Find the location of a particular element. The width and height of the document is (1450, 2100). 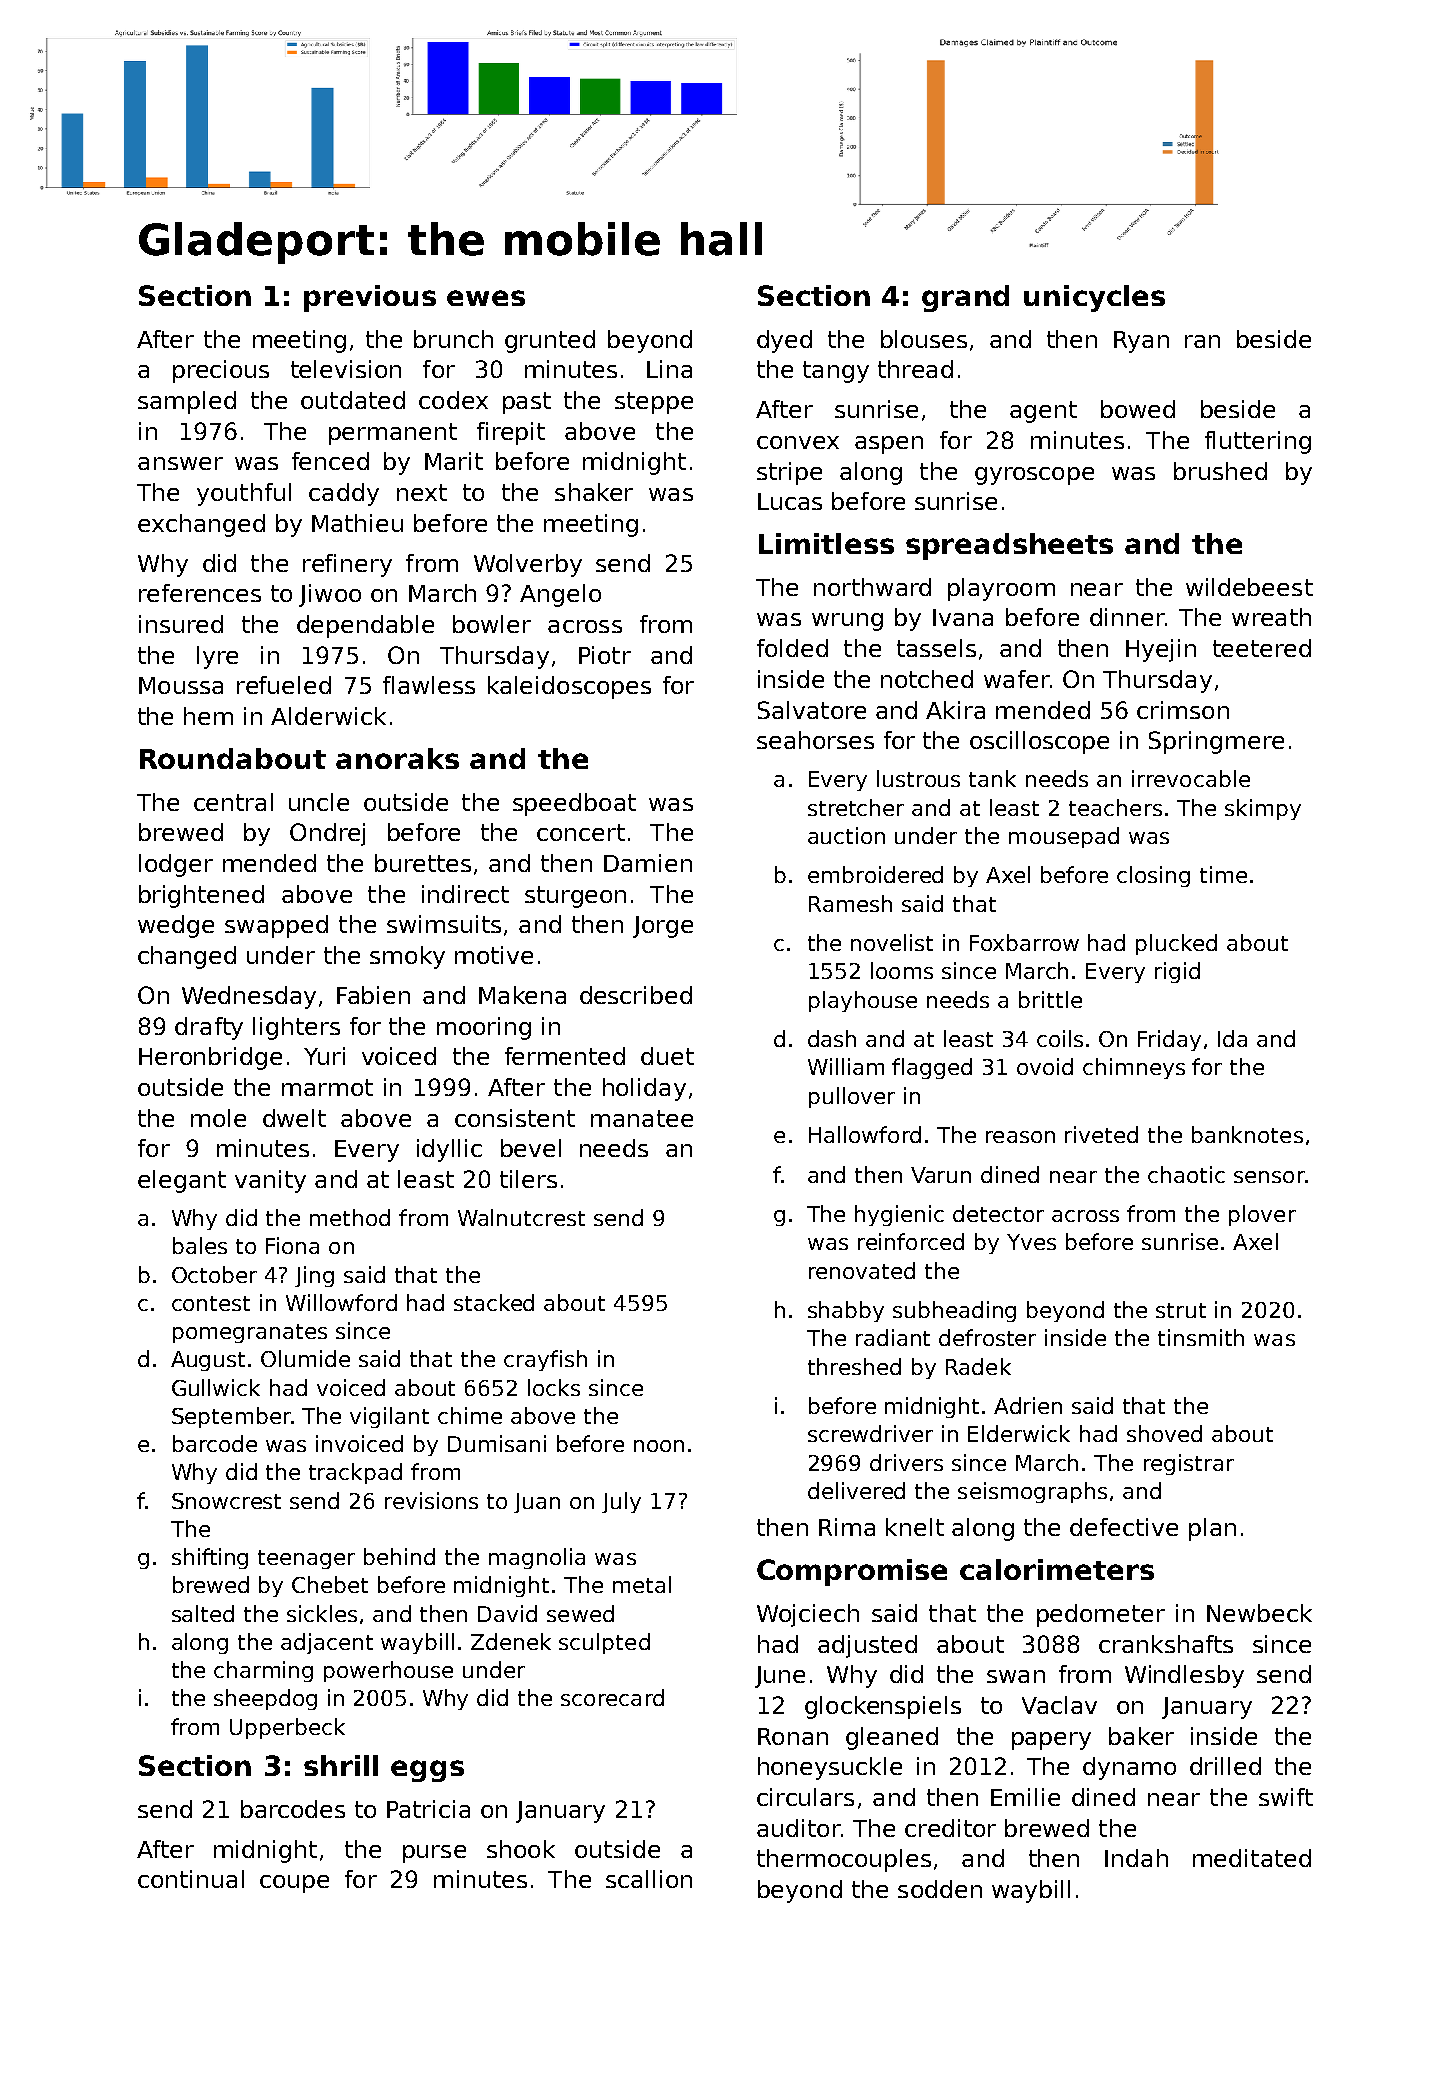

teetered is located at coordinates (1262, 648).
